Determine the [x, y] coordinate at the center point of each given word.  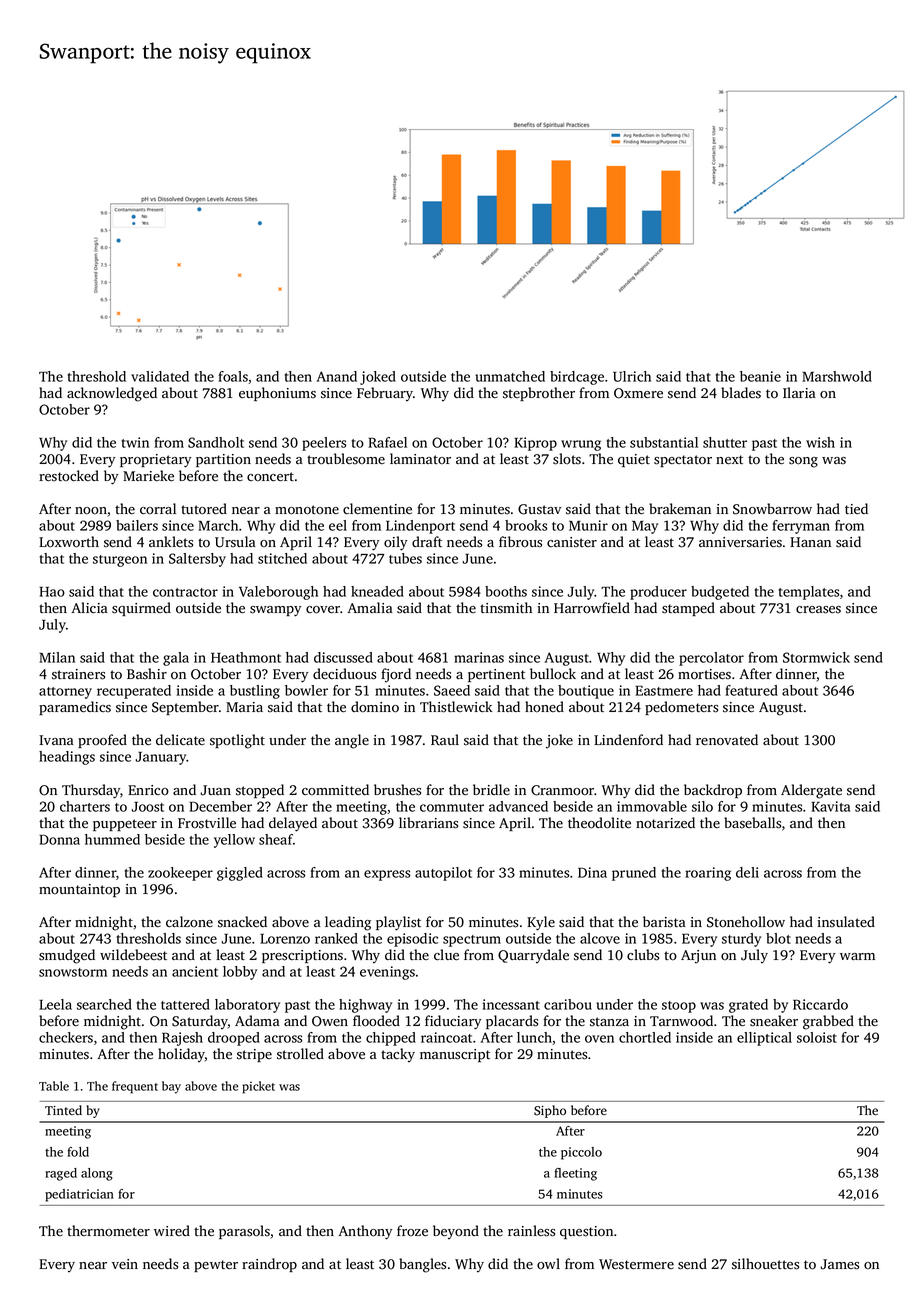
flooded [376, 1021]
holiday [181, 1055]
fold [78, 1152]
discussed [343, 657]
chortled [645, 1037]
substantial [664, 442]
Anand [337, 376]
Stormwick [816, 657]
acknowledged [112, 394]
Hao [52, 592]
